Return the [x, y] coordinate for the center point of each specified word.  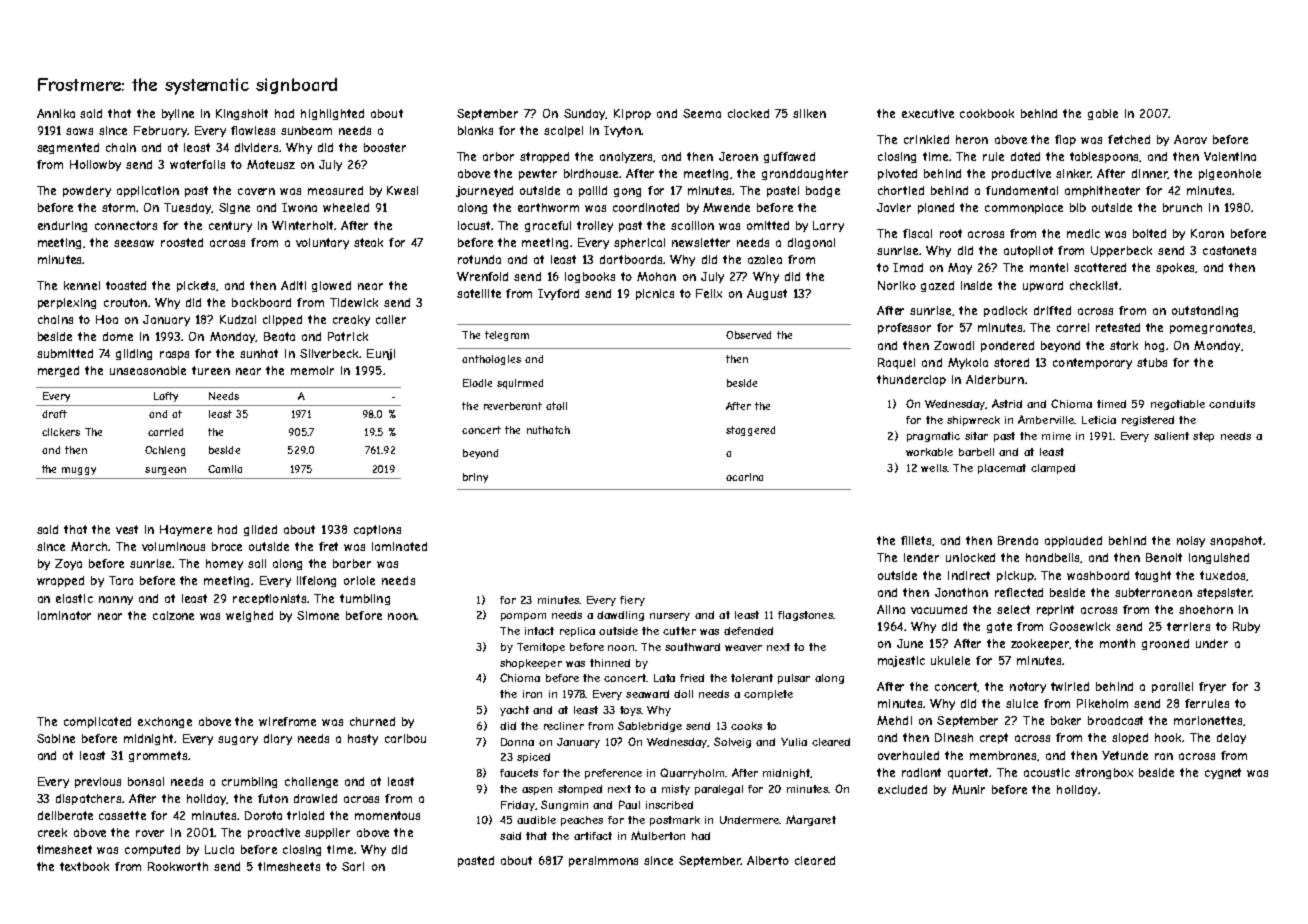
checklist [1095, 285]
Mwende [726, 207]
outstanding [1205, 311]
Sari [353, 866]
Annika [56, 113]
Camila [225, 469]
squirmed [520, 384]
